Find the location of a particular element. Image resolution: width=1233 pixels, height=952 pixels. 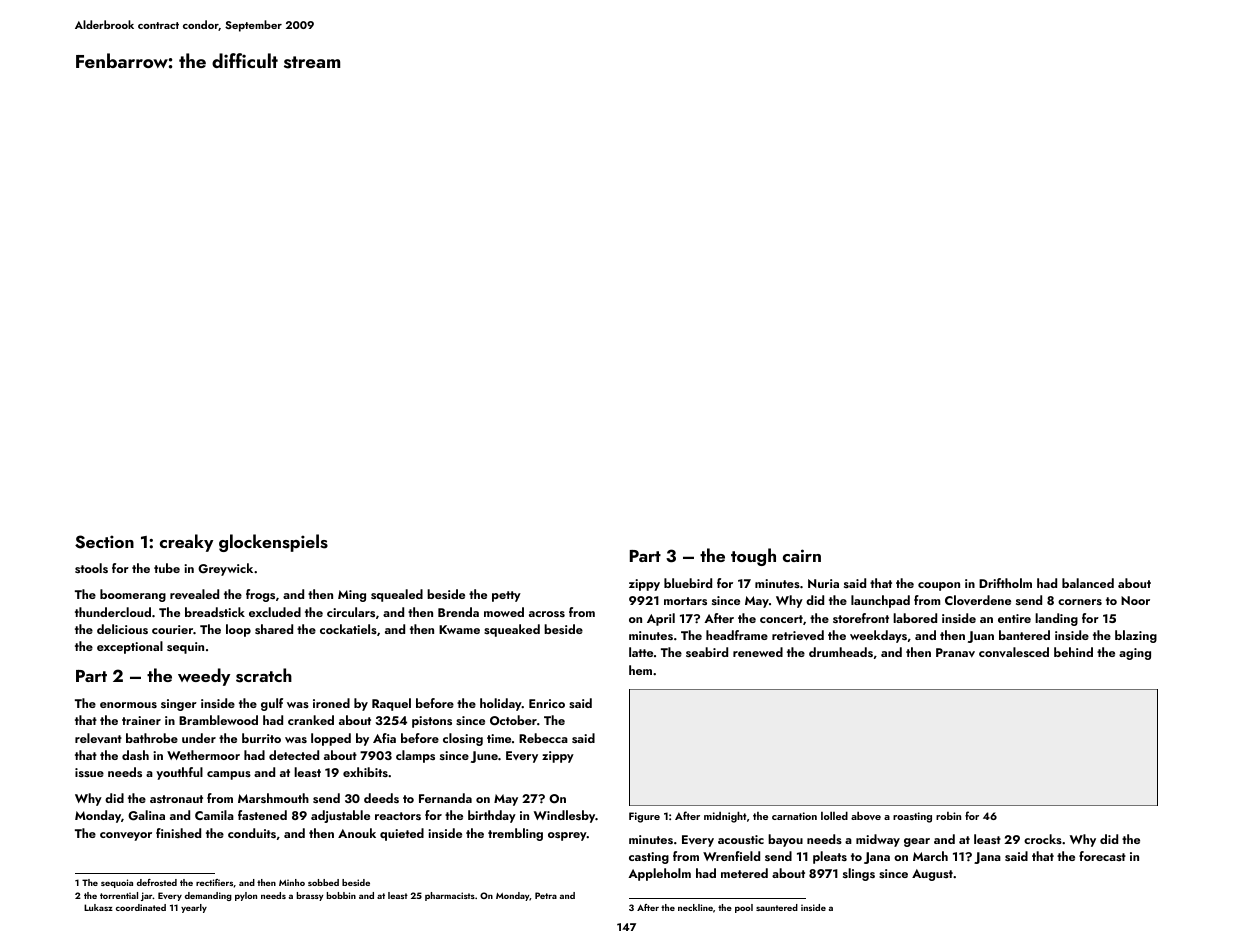

Section is located at coordinates (104, 542).
